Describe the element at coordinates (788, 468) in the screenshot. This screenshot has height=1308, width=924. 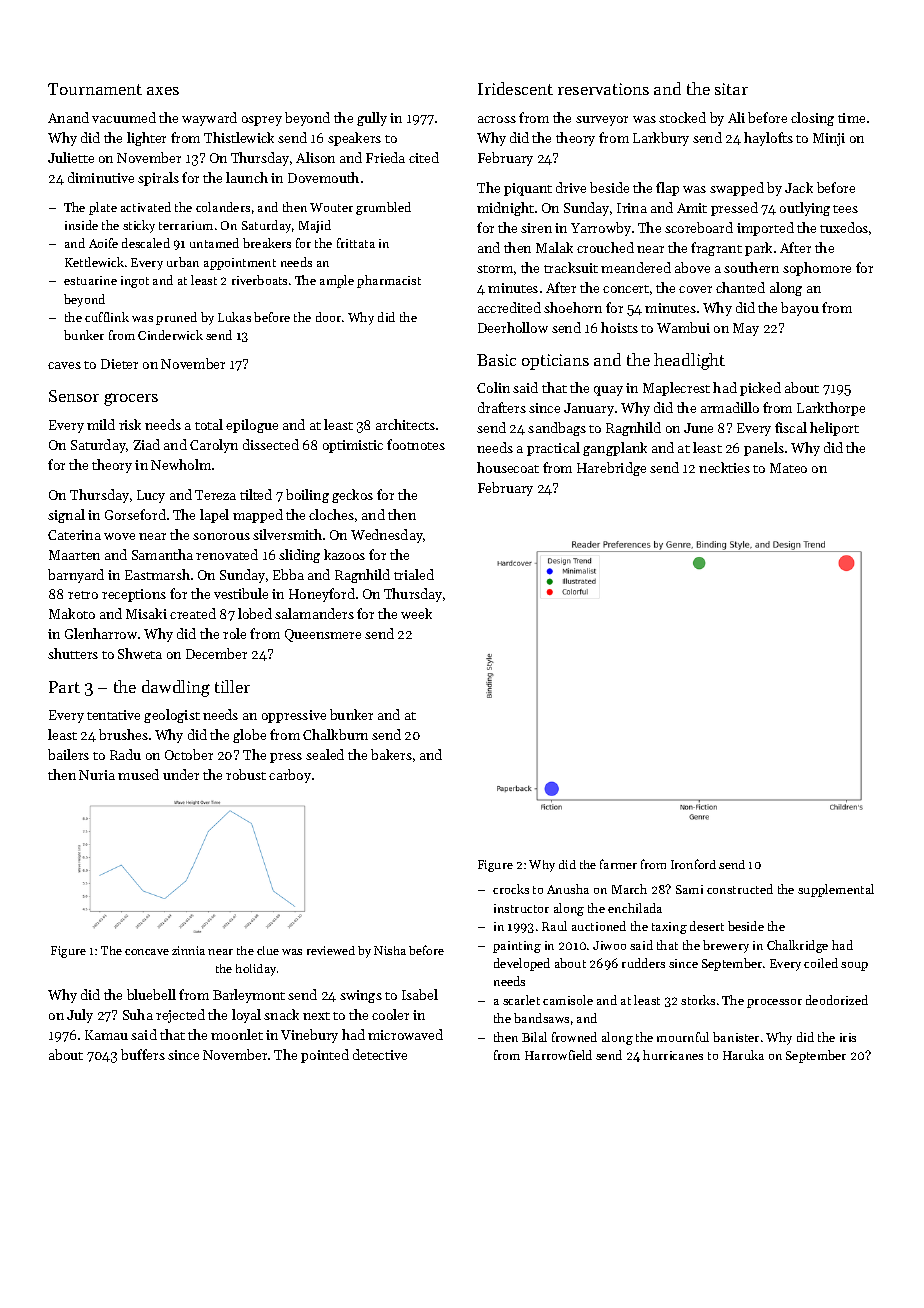
I see `Mateo` at that location.
